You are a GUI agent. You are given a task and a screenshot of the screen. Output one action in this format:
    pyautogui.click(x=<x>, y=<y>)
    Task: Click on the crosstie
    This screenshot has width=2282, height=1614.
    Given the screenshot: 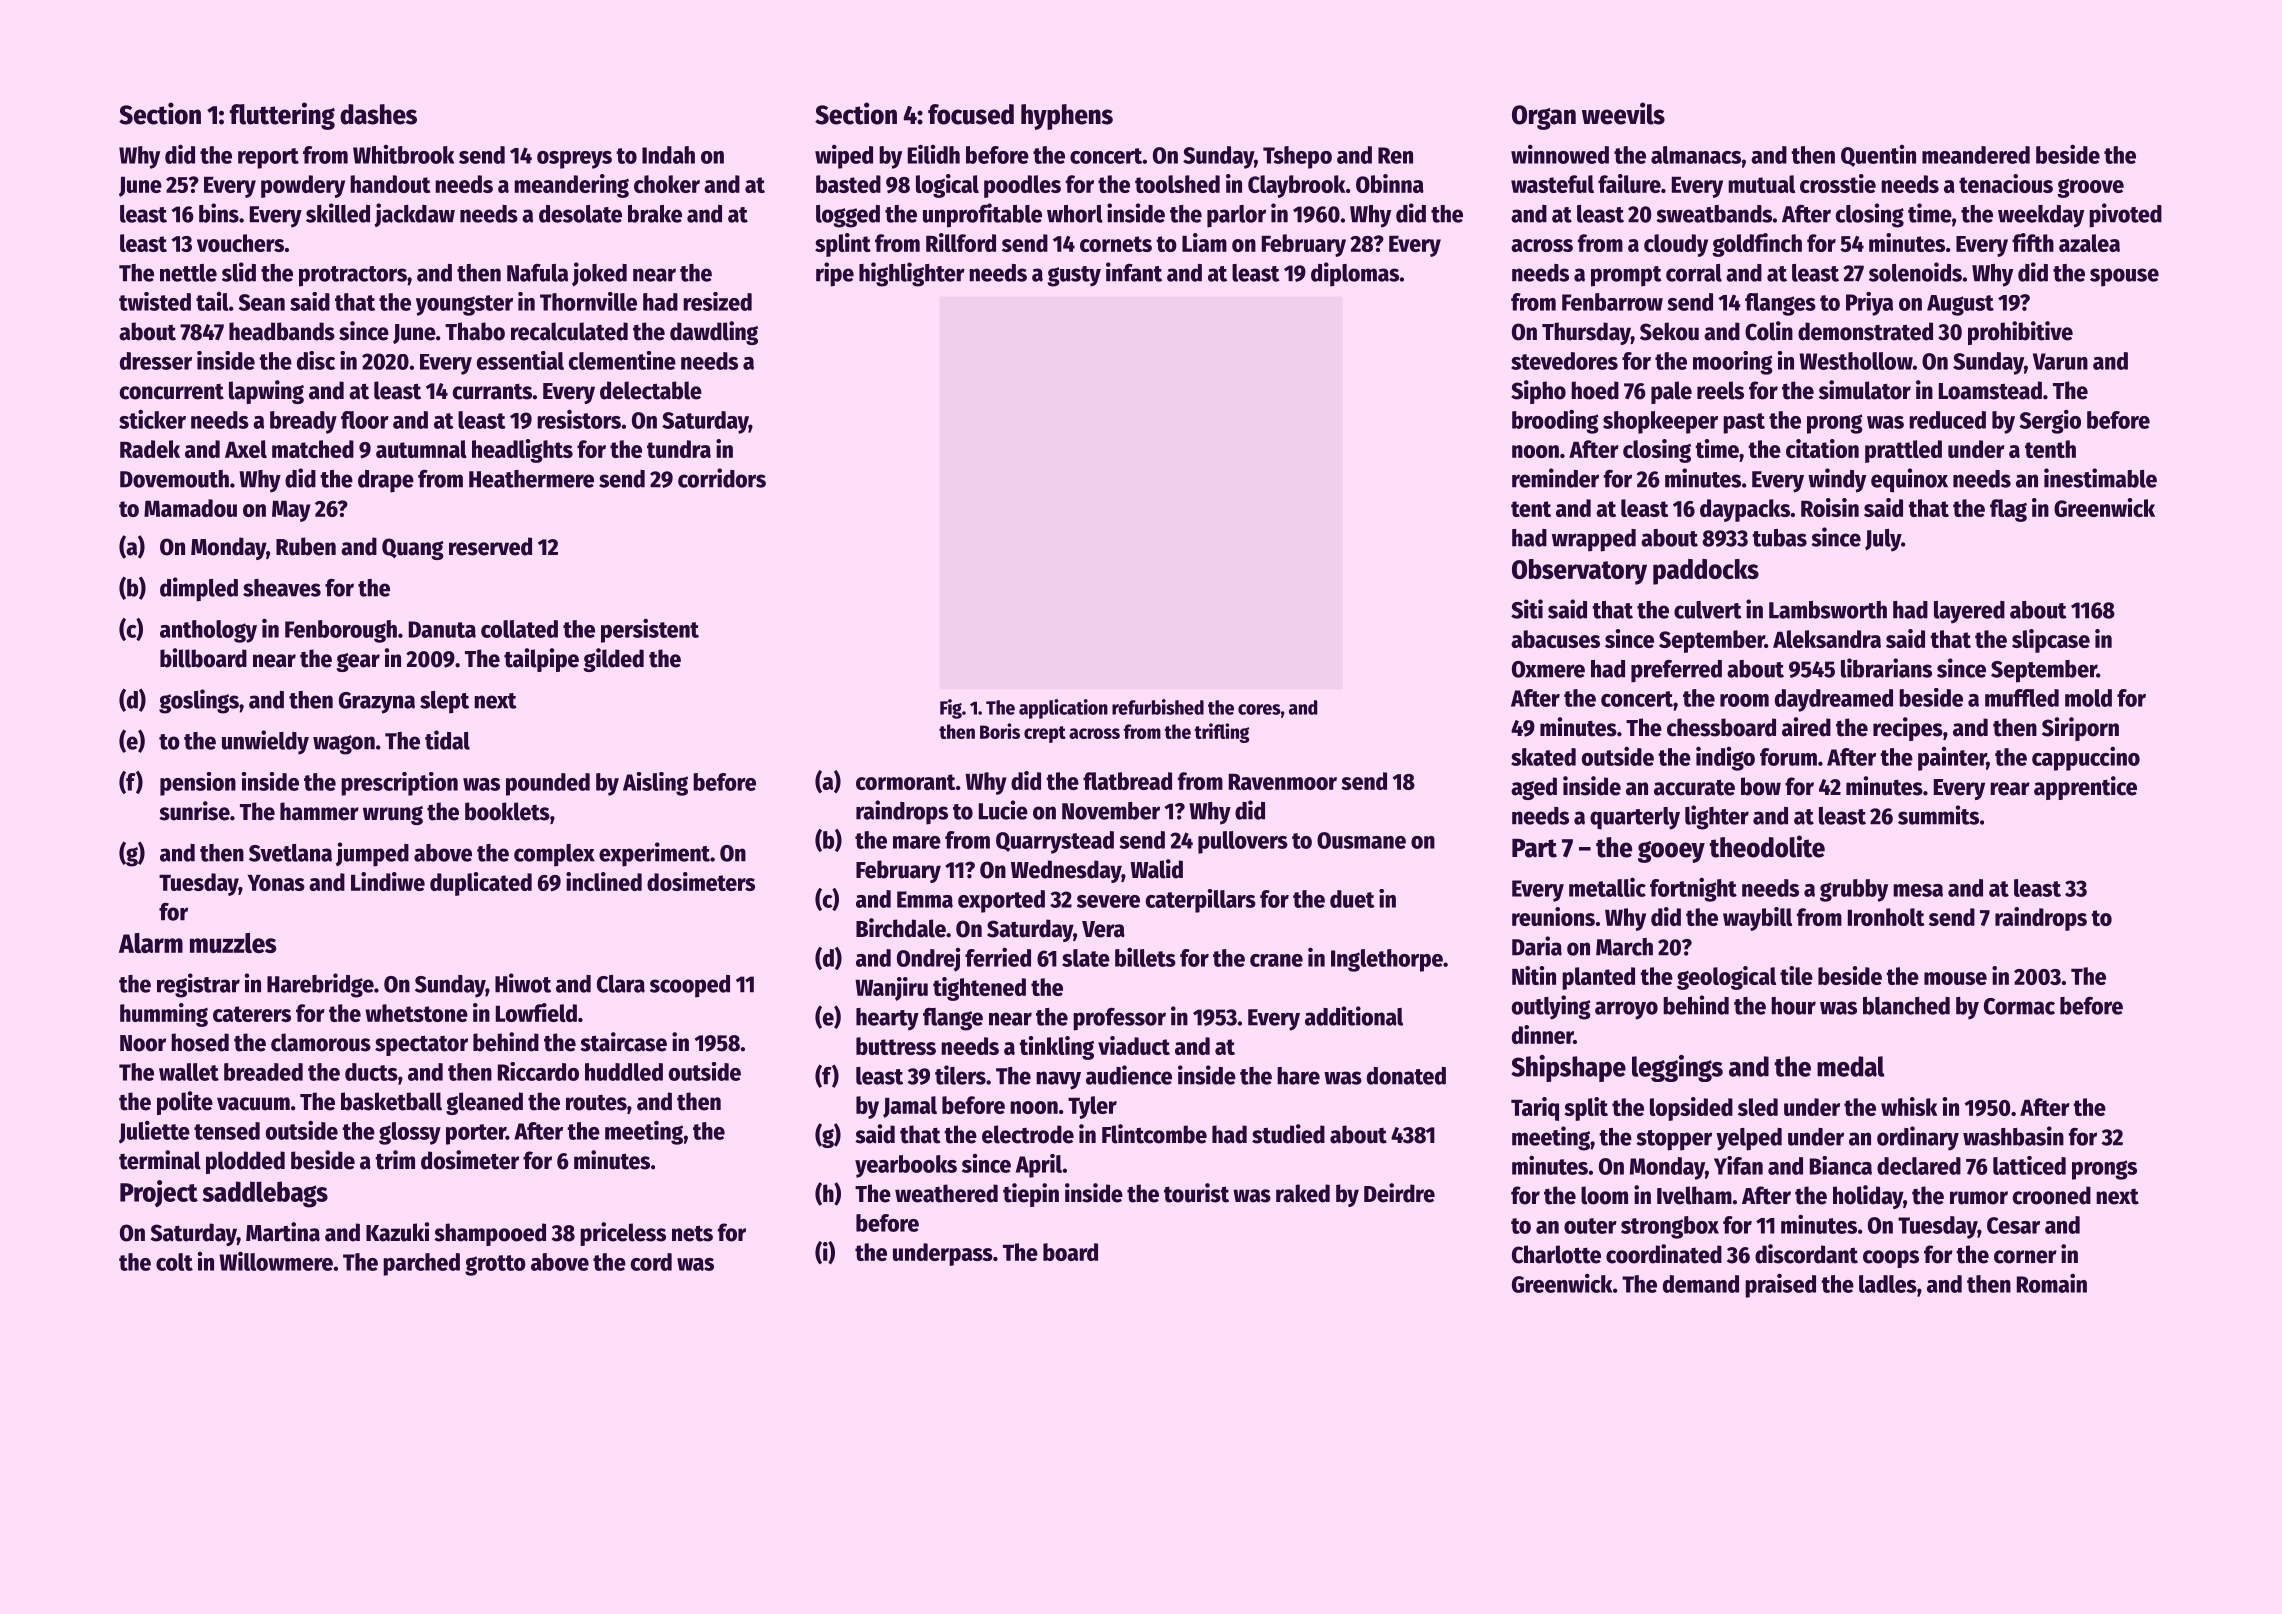 What is the action you would take?
    pyautogui.click(x=1838, y=183)
